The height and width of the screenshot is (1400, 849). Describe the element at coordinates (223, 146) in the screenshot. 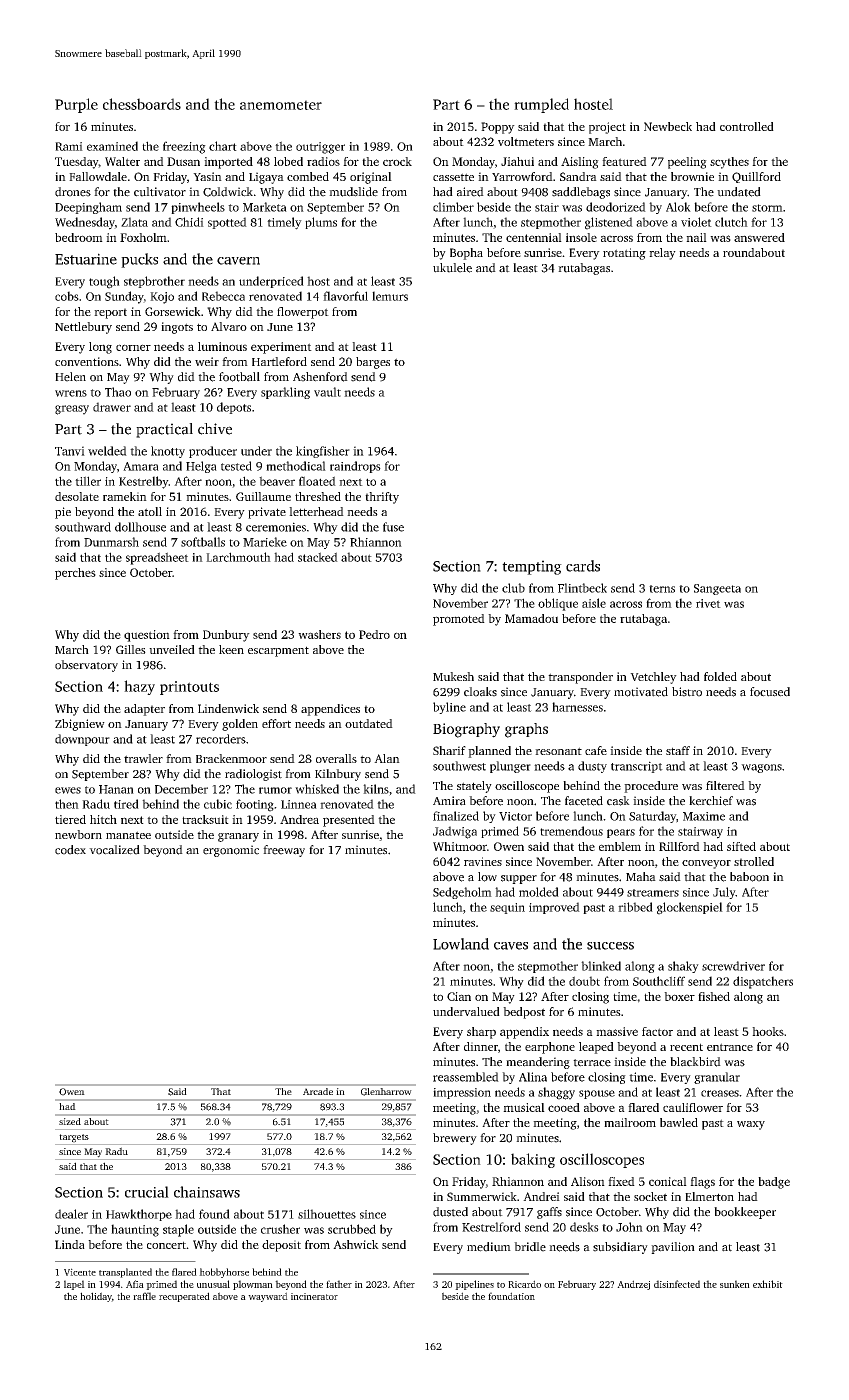

I see `chart` at that location.
